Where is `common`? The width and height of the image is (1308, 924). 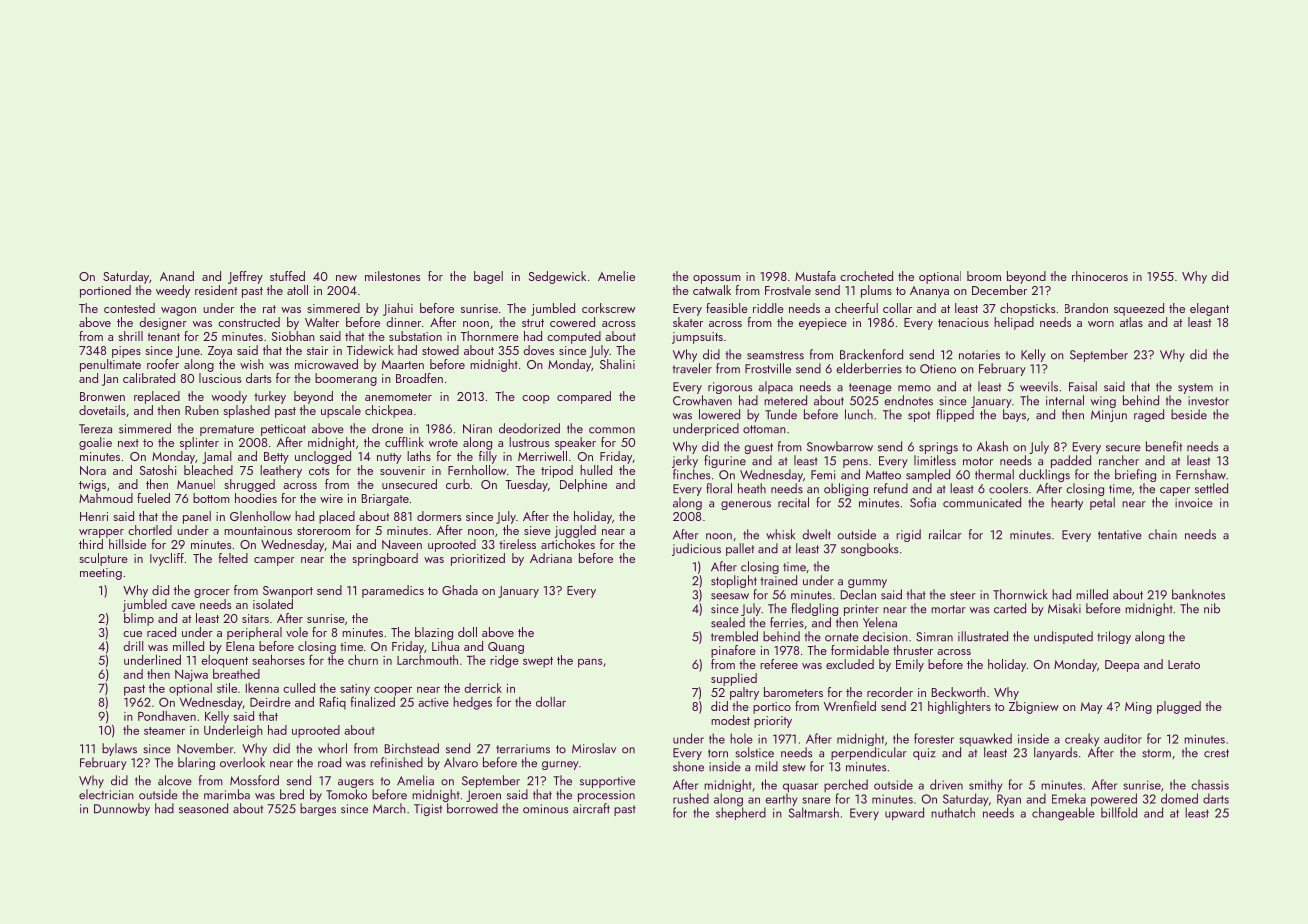
common is located at coordinates (612, 430).
